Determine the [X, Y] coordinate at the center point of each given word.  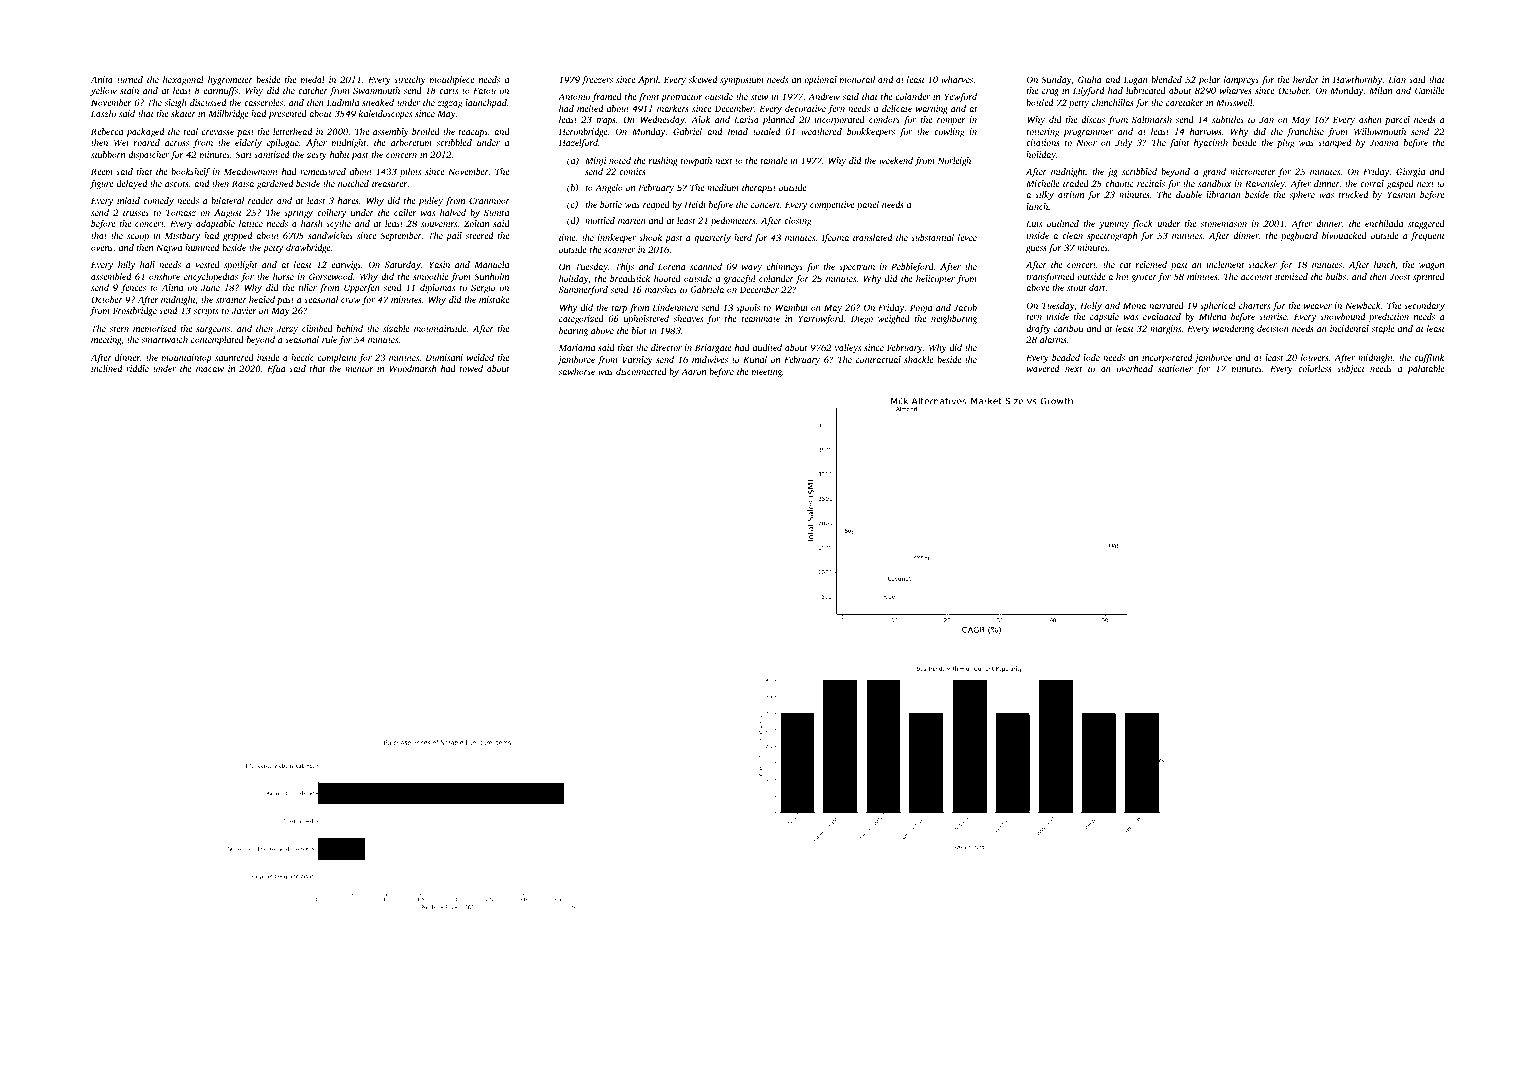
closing [798, 221]
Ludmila [343, 102]
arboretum [411, 142]
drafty [1038, 329]
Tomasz [181, 212]
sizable [396, 328]
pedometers [733, 221]
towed [471, 368]
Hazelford [578, 143]
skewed [703, 79]
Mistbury [182, 236]
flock [1142, 224]
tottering [1043, 132]
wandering [1233, 329]
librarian [1223, 194]
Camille [1430, 90]
